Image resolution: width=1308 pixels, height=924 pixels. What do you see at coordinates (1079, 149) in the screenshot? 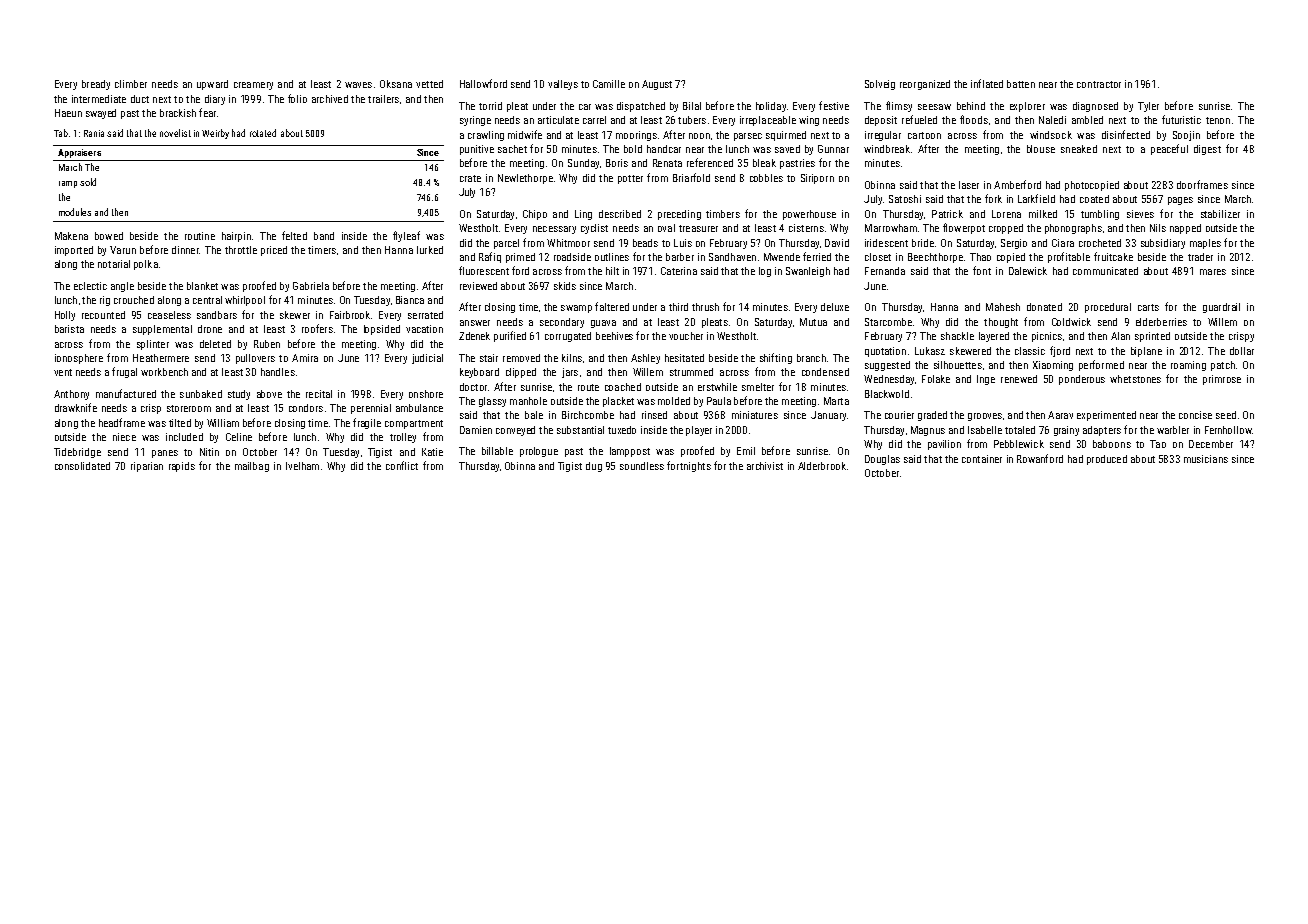
I see `sneaked` at bounding box center [1079, 149].
